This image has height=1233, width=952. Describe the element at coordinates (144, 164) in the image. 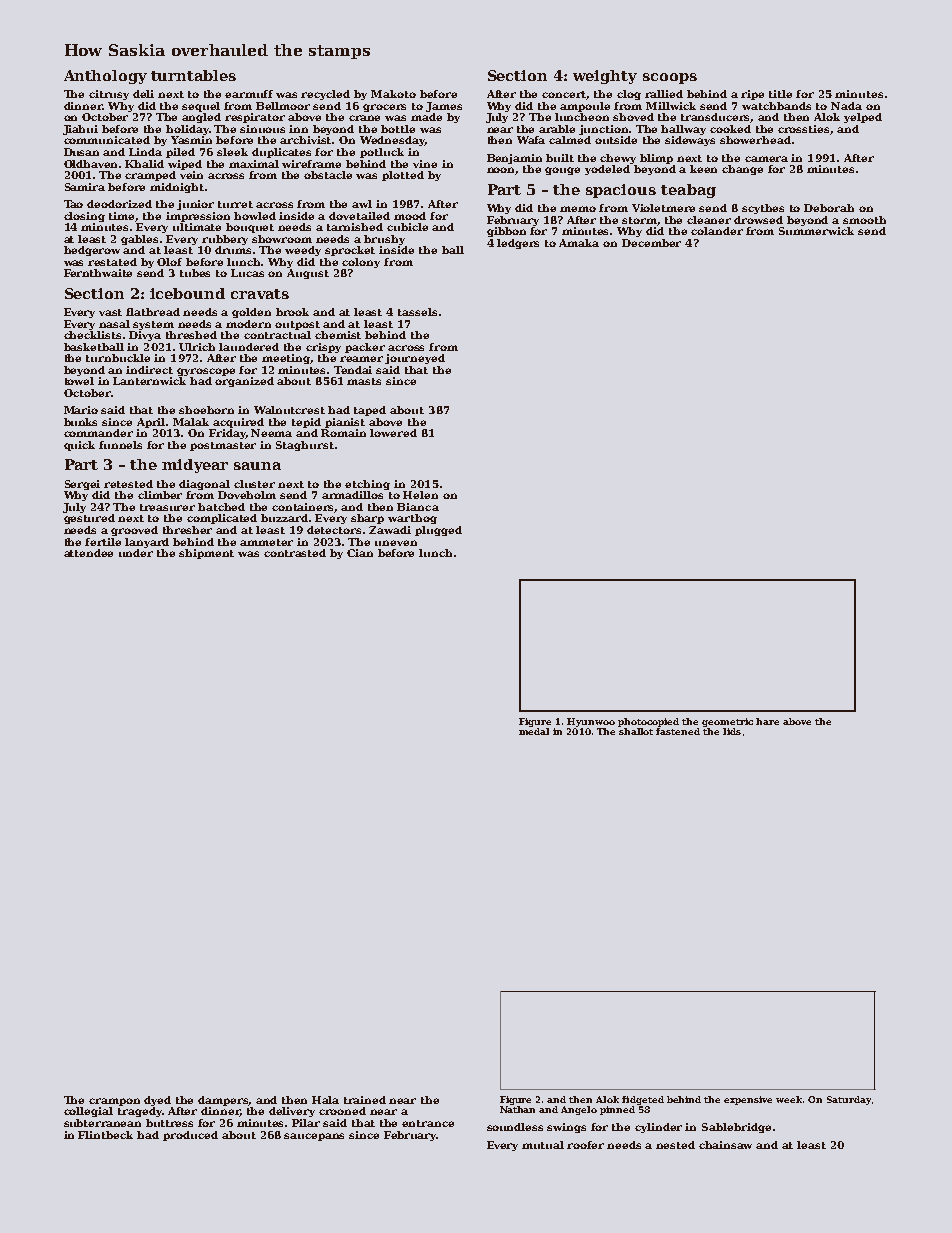

I see `Khalid` at that location.
